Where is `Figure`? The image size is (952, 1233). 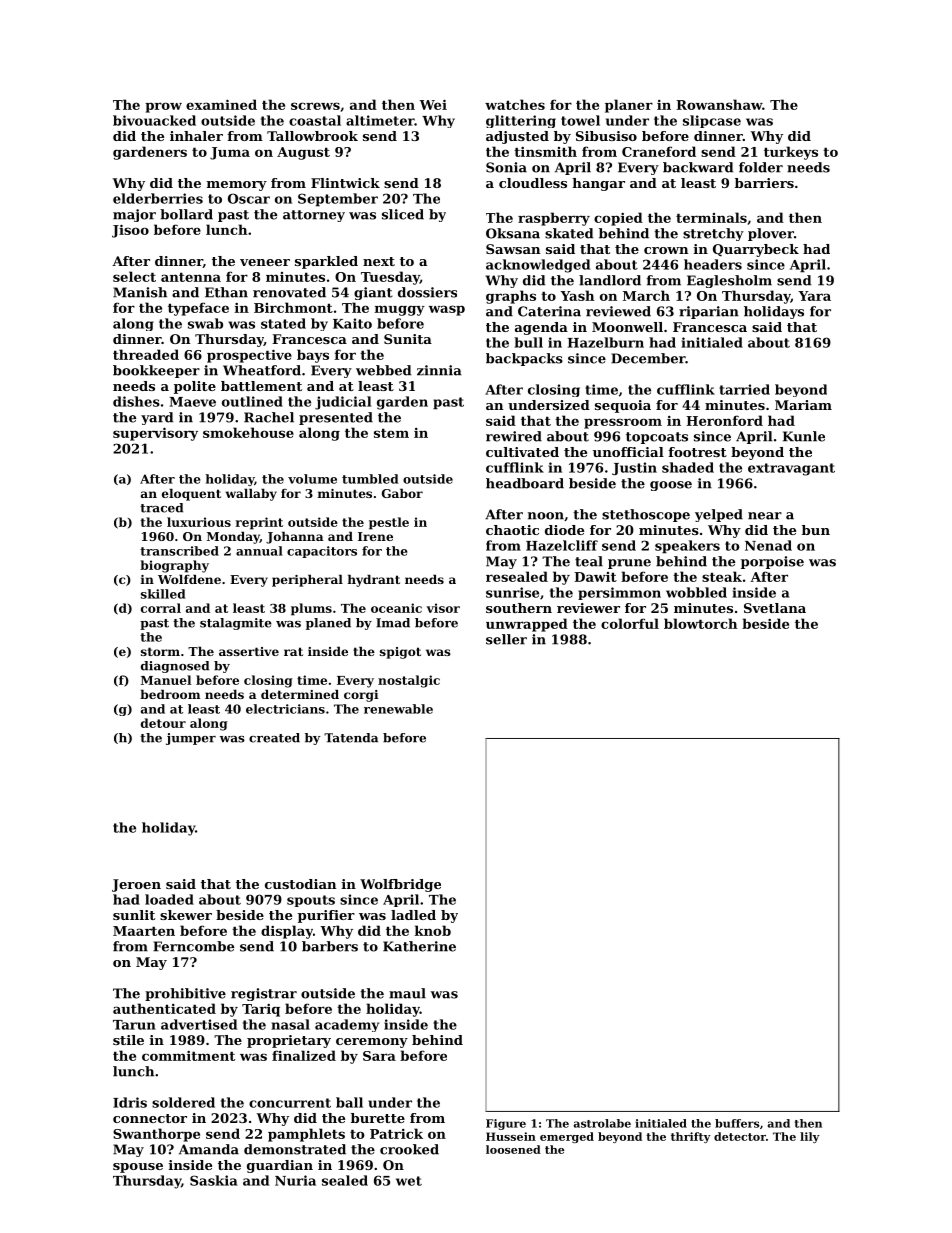
Figure is located at coordinates (506, 1124).
